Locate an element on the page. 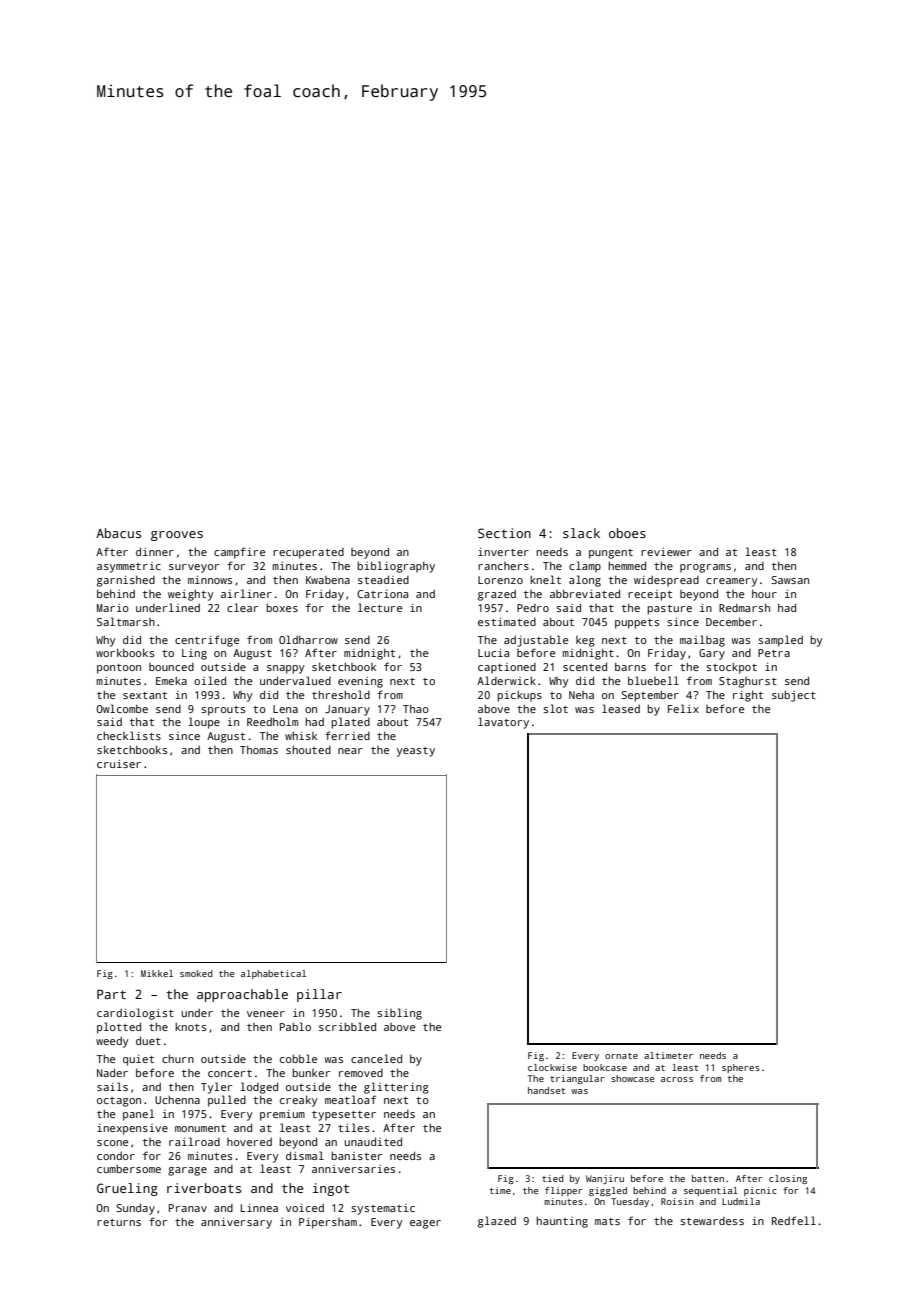 The height and width of the image is (1308, 924). programs is located at coordinates (705, 568).
